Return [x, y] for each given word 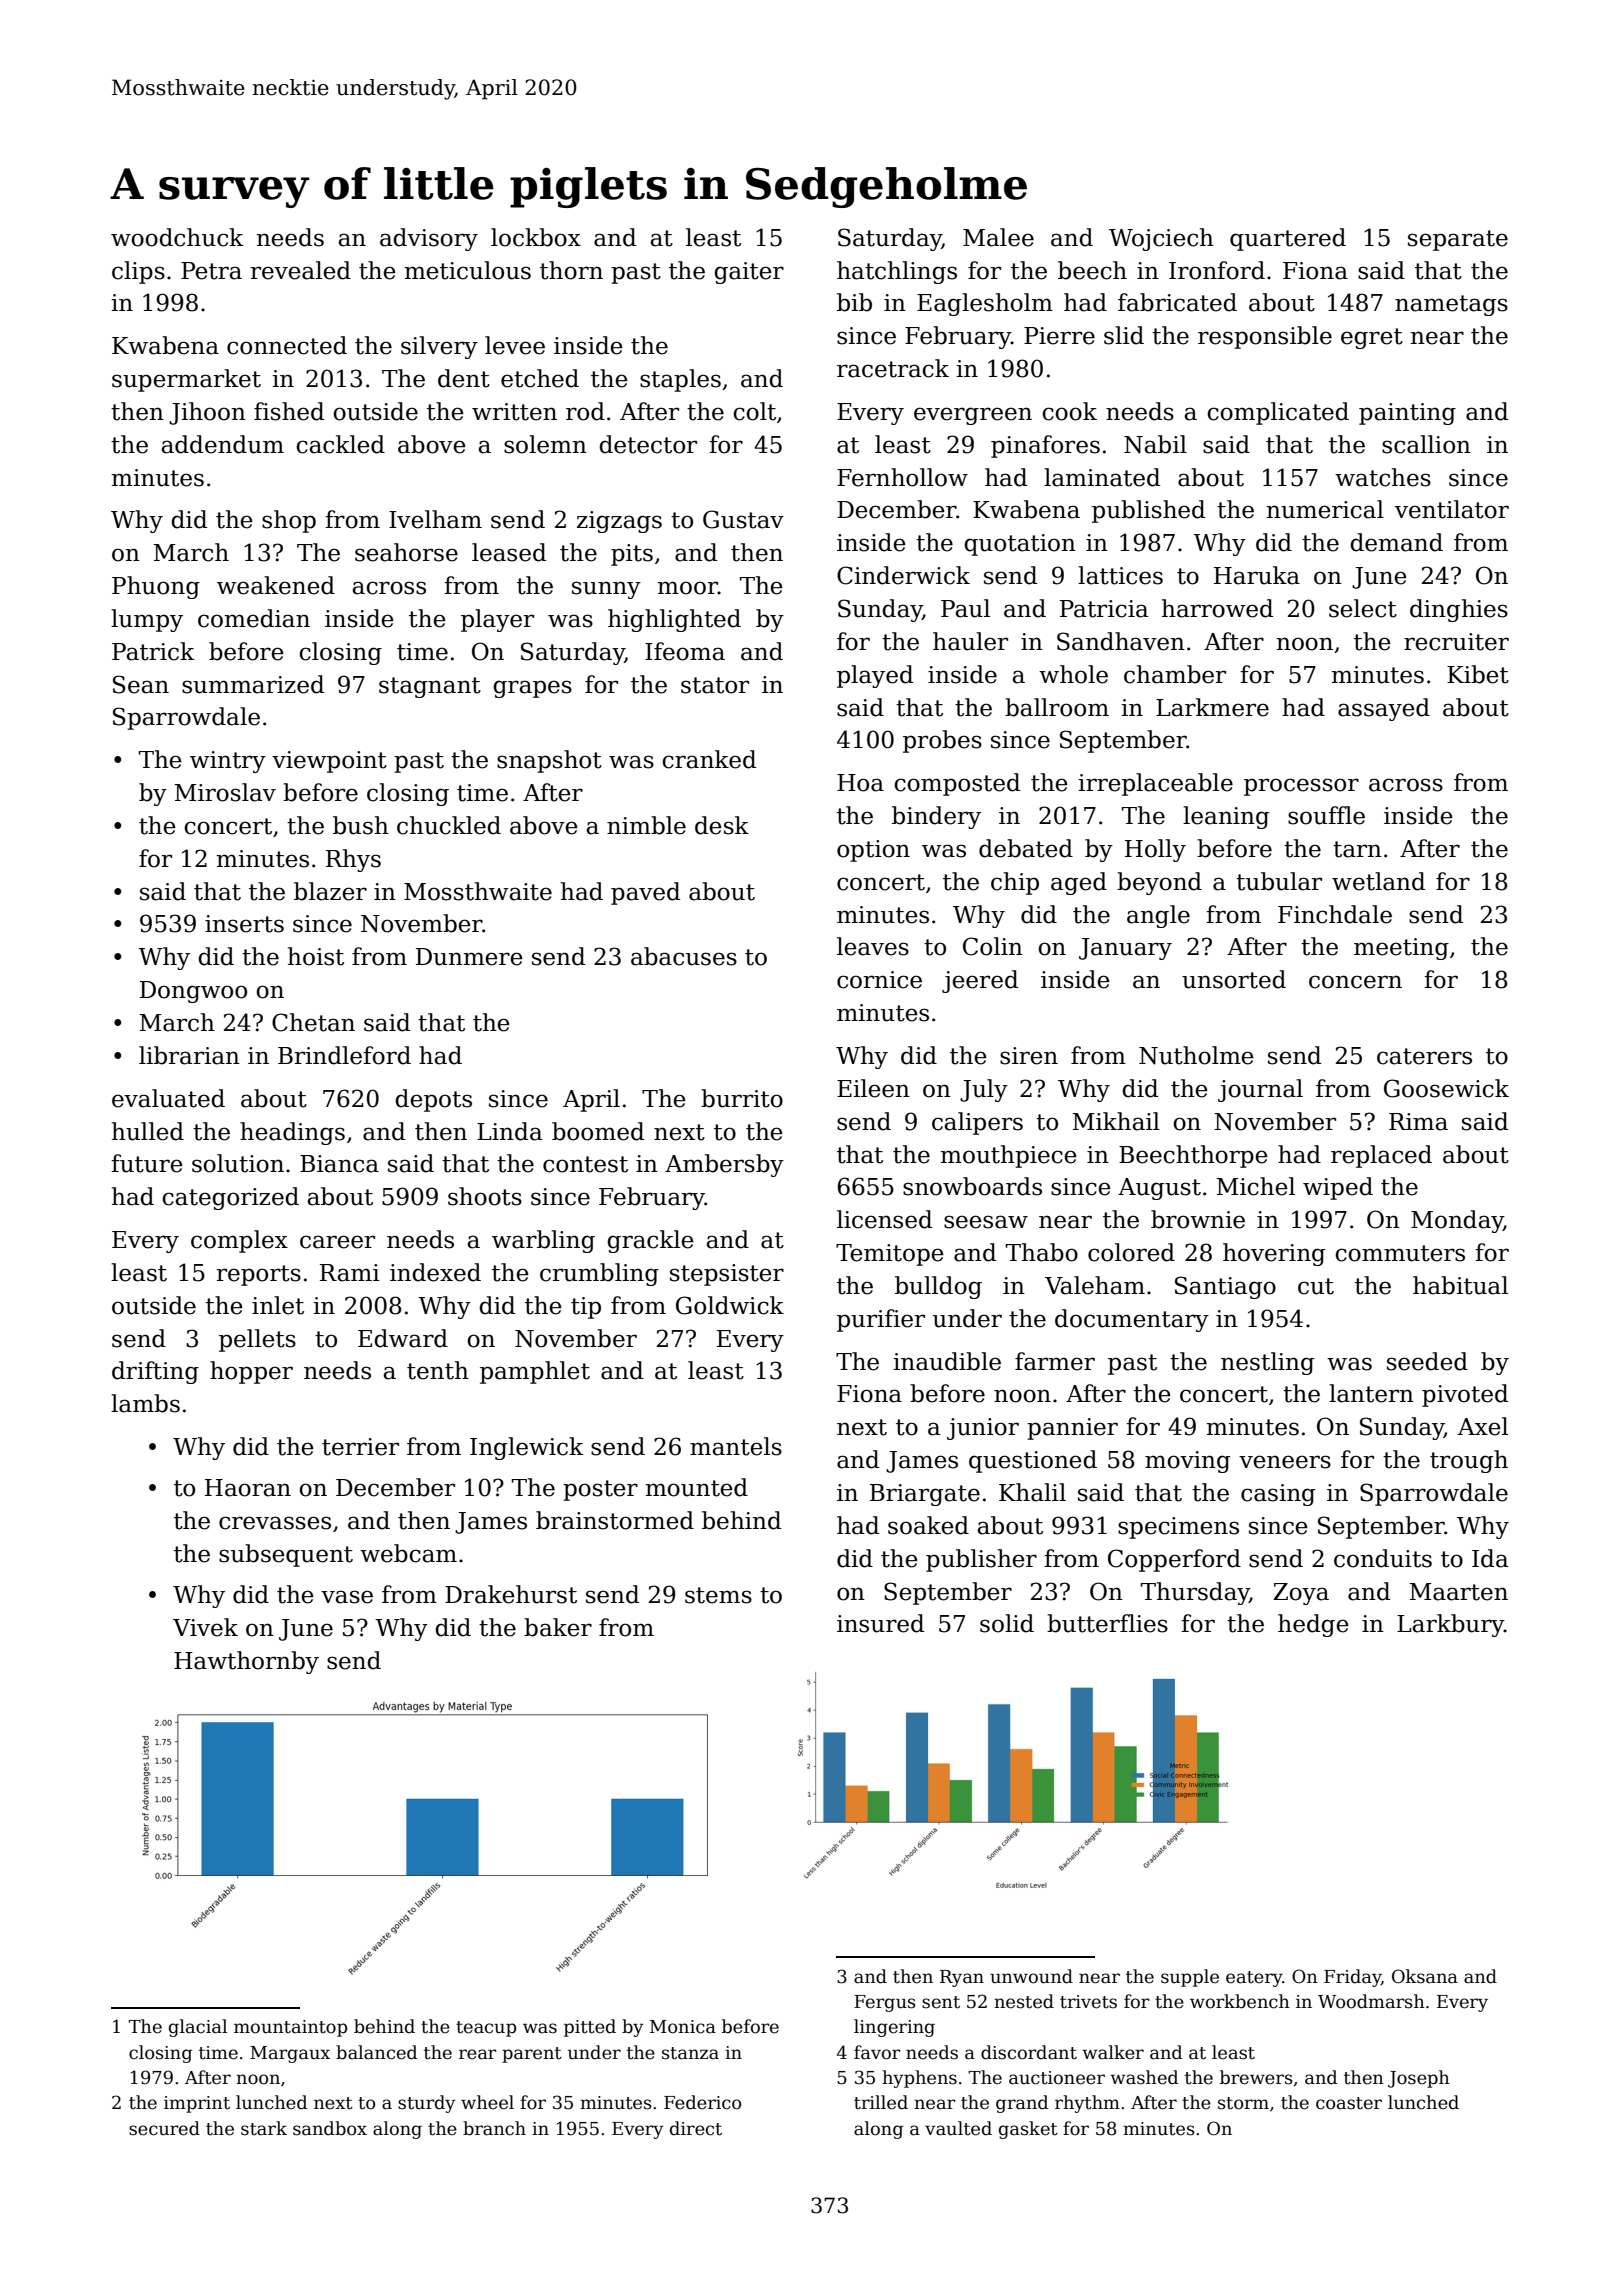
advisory [429, 239]
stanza [690, 2053]
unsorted [1234, 979]
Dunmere [469, 957]
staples [680, 380]
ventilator [1452, 509]
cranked [709, 759]
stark [264, 2128]
